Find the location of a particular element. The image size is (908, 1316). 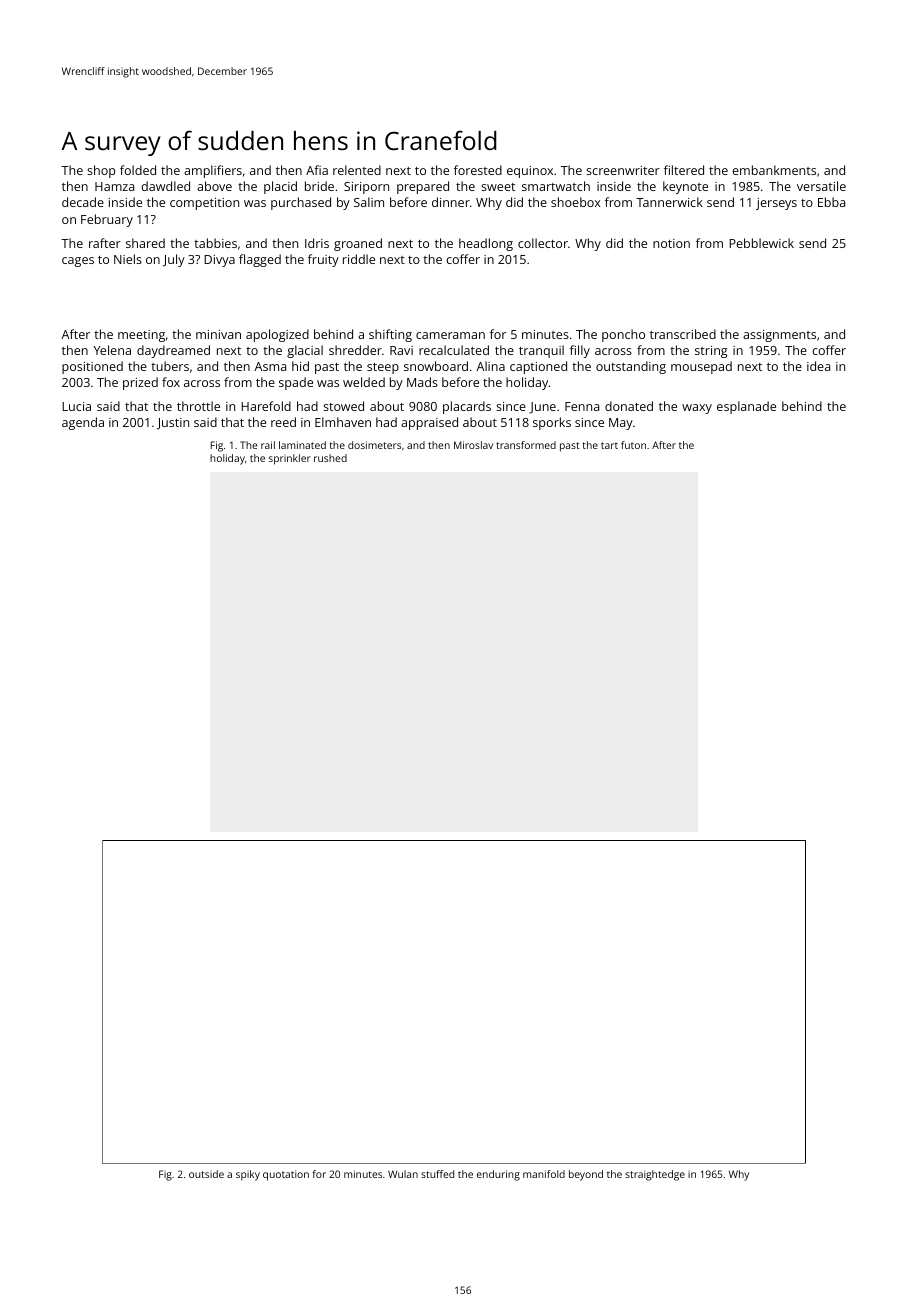

straightedge is located at coordinates (655, 1175).
